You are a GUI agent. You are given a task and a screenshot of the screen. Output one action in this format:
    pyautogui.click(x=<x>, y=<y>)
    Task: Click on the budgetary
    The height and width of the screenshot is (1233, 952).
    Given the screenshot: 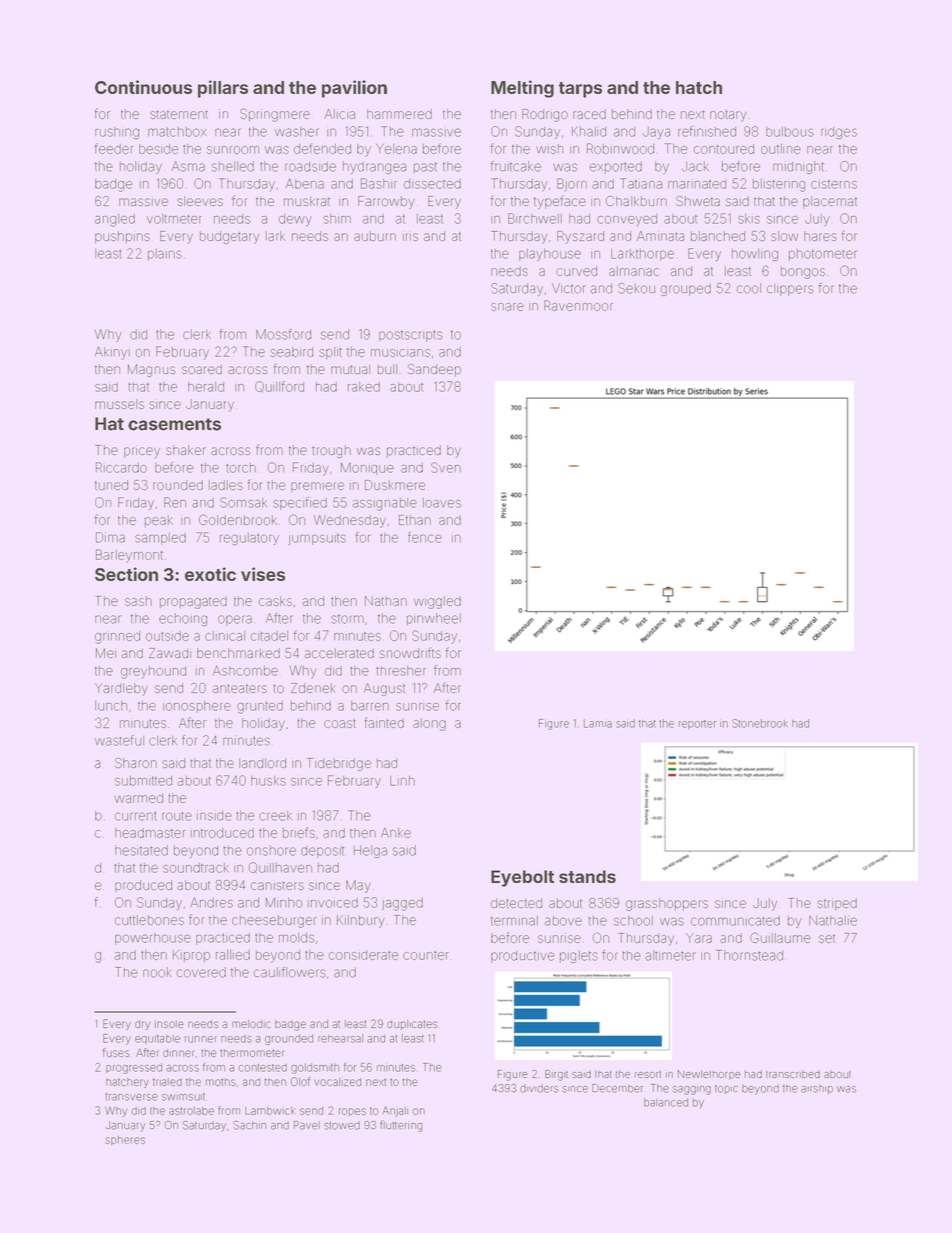 What is the action you would take?
    pyautogui.click(x=229, y=237)
